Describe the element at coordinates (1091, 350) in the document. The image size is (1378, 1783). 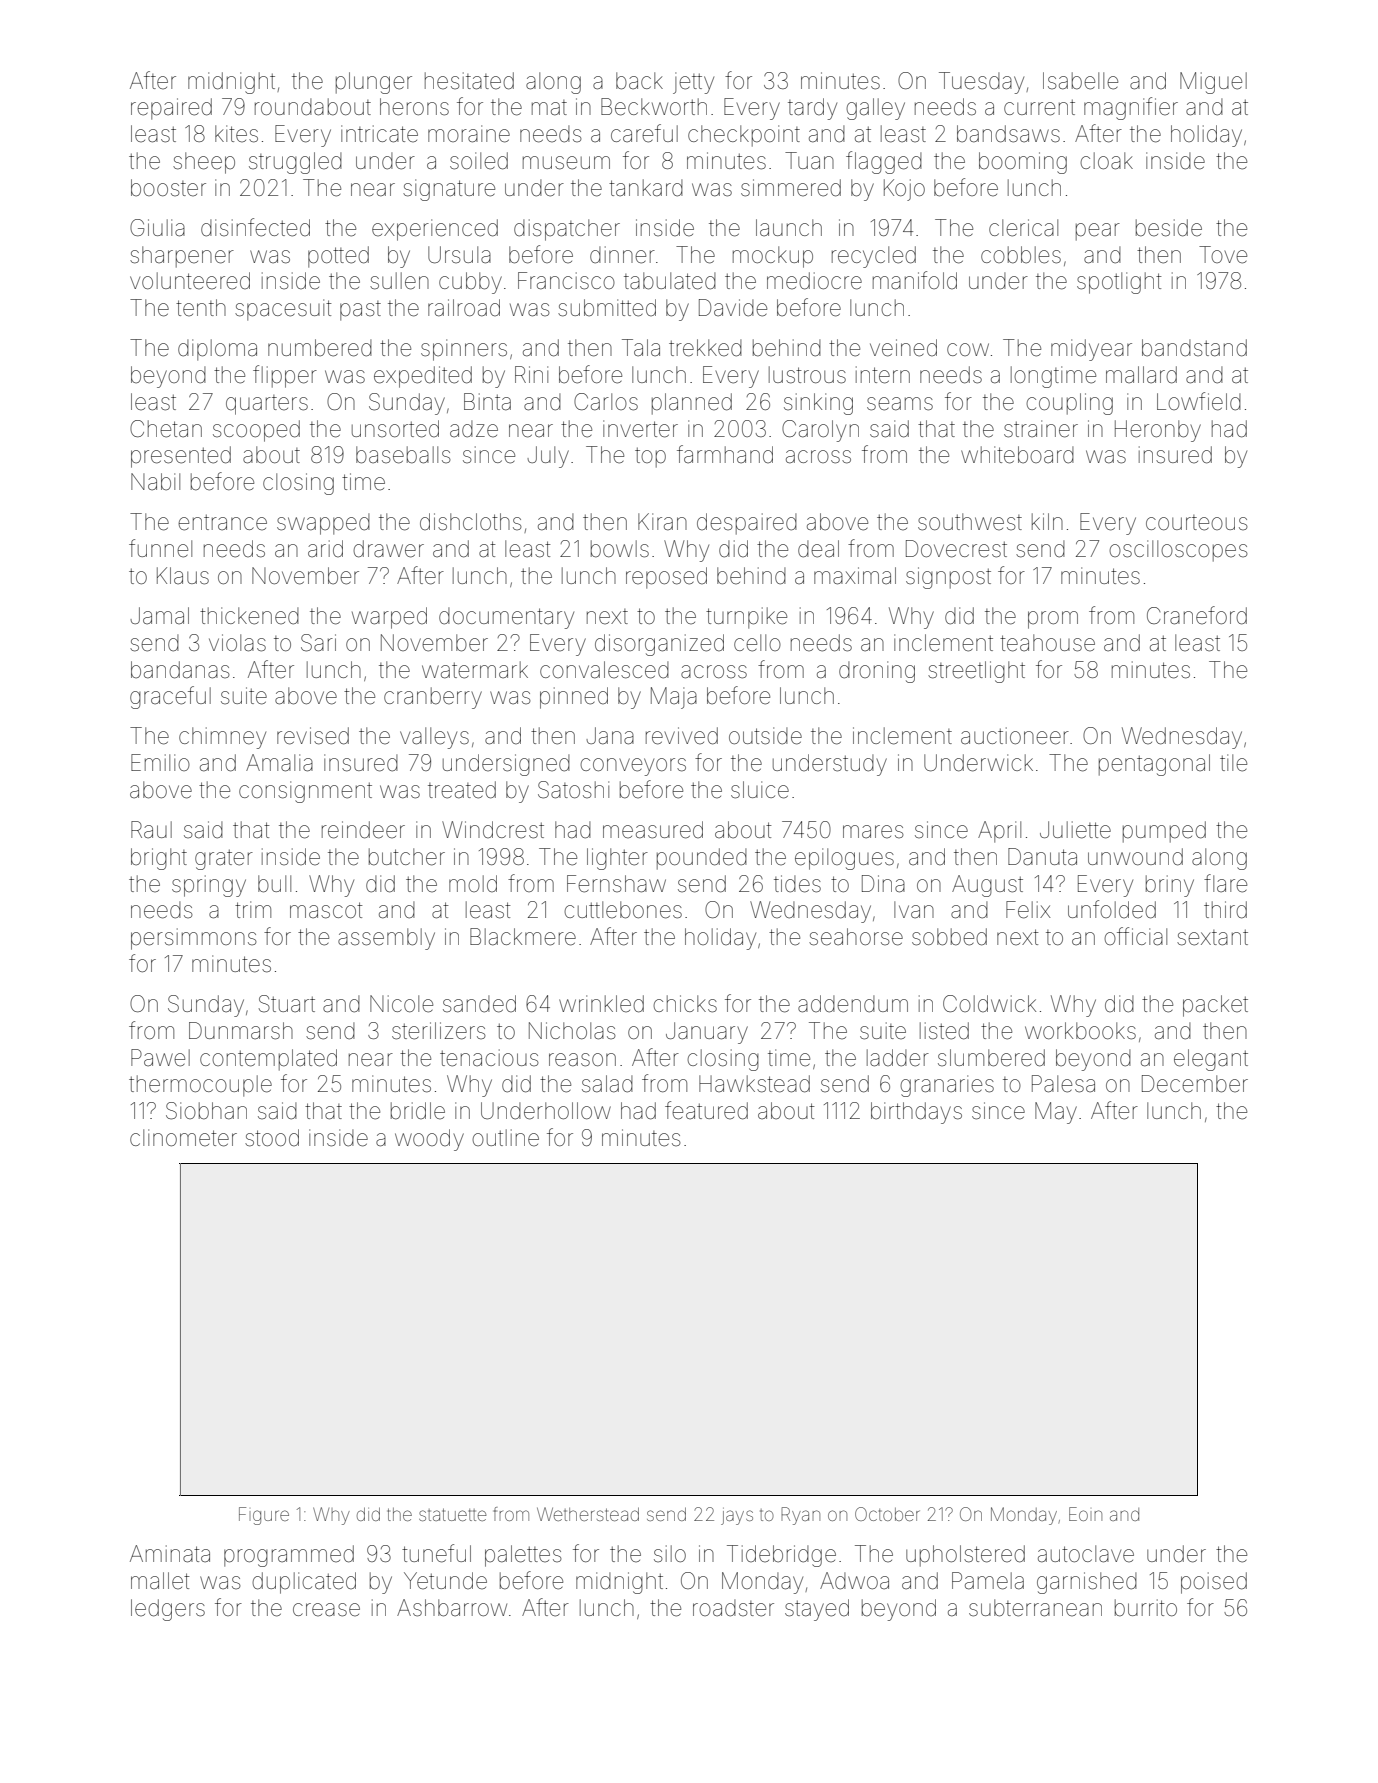
I see `midyear` at that location.
